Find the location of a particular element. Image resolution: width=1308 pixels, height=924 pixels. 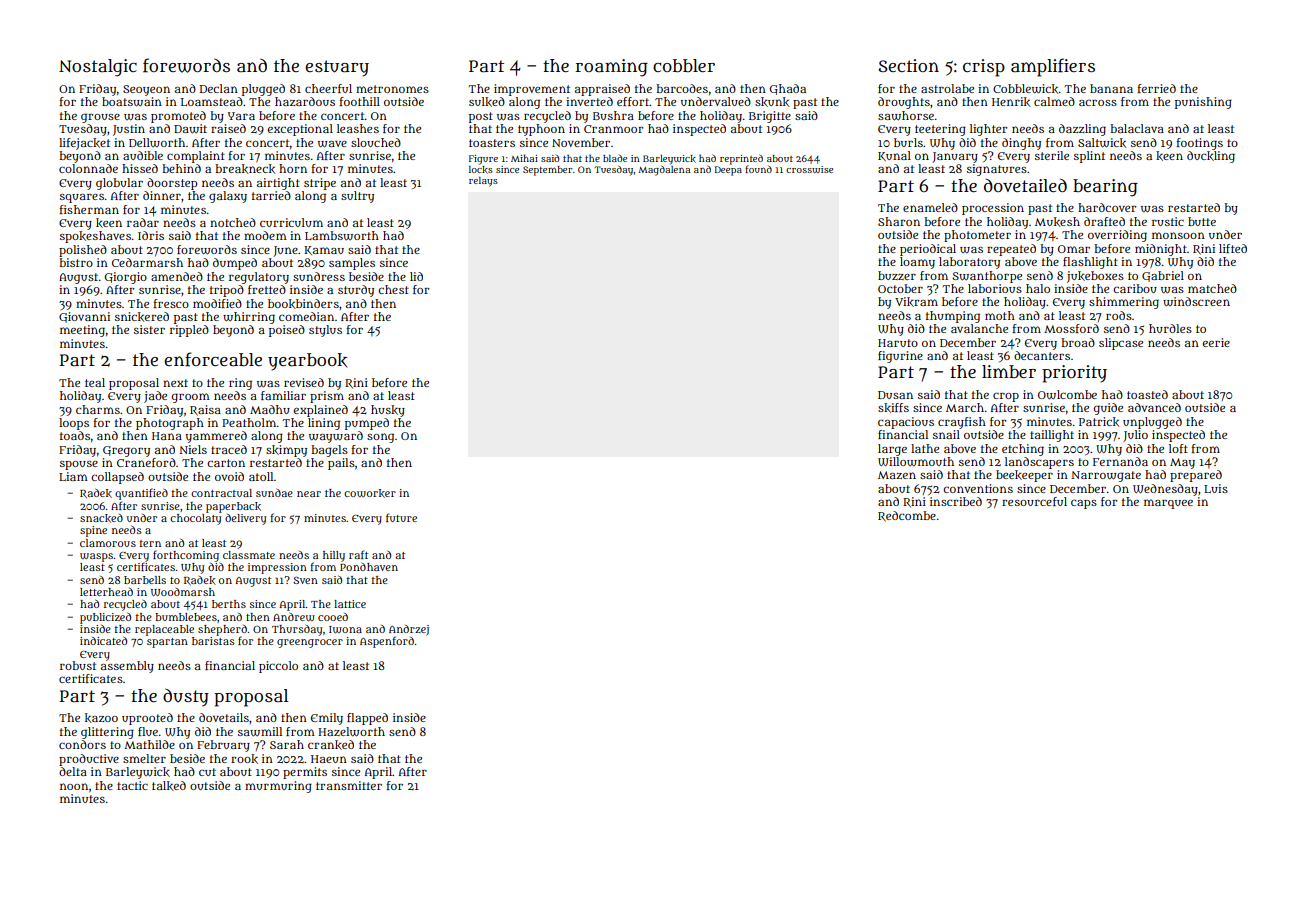

crisp is located at coordinates (984, 68).
